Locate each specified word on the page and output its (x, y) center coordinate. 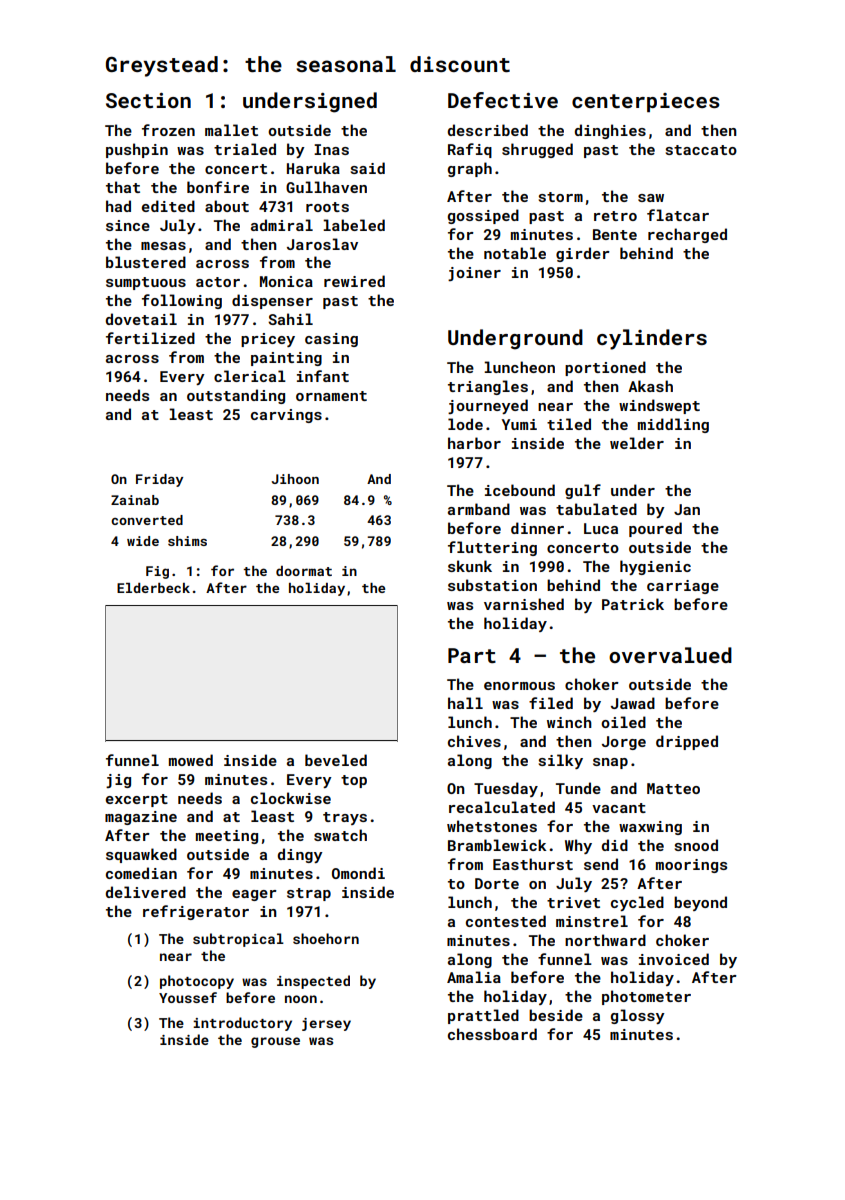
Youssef (188, 997)
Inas (331, 149)
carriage (683, 587)
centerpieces (646, 102)
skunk (470, 566)
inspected (313, 982)
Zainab (135, 500)
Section (148, 100)
